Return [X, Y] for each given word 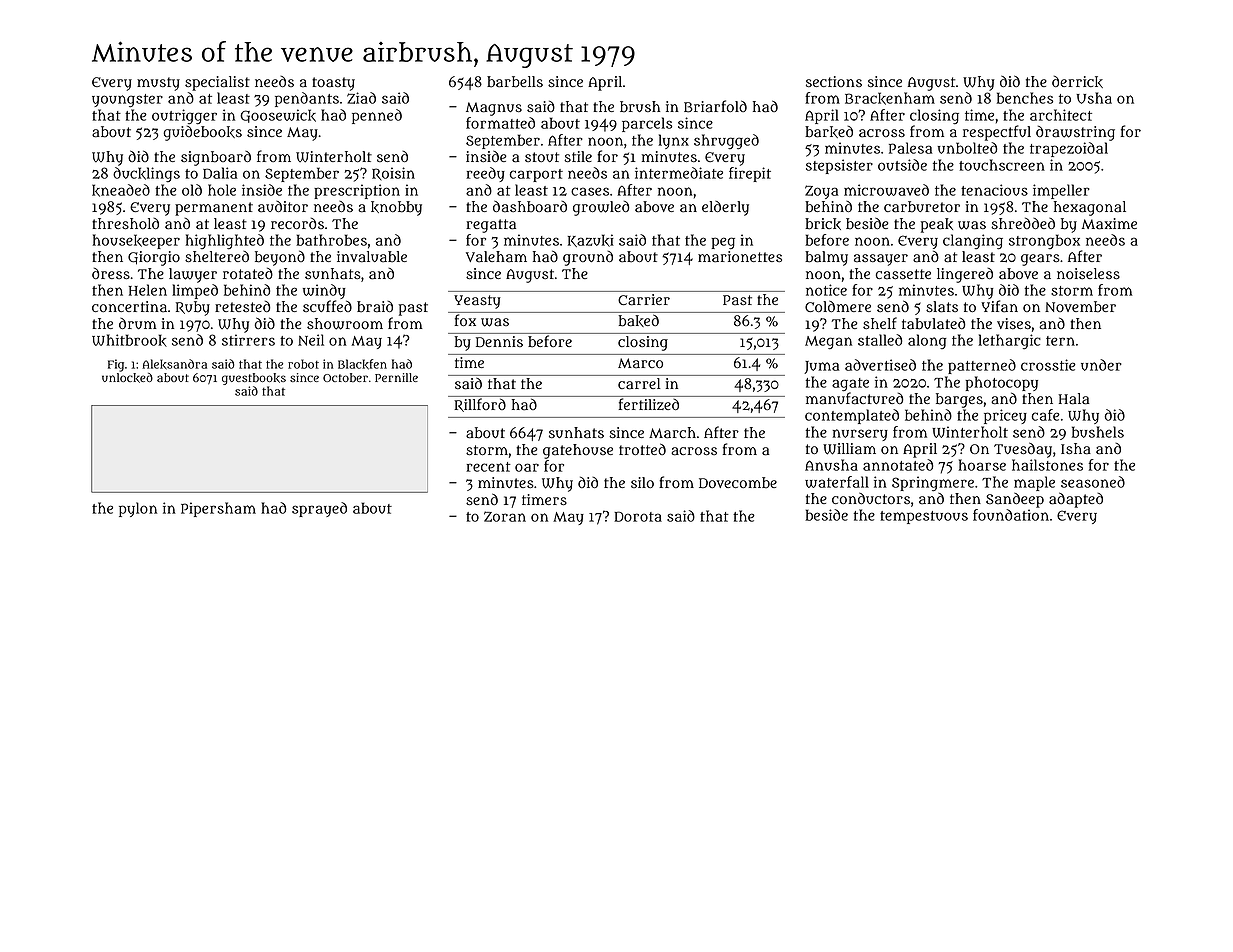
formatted [500, 123]
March [672, 433]
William [849, 449]
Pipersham [218, 509]
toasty [333, 84]
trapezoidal [1069, 149]
